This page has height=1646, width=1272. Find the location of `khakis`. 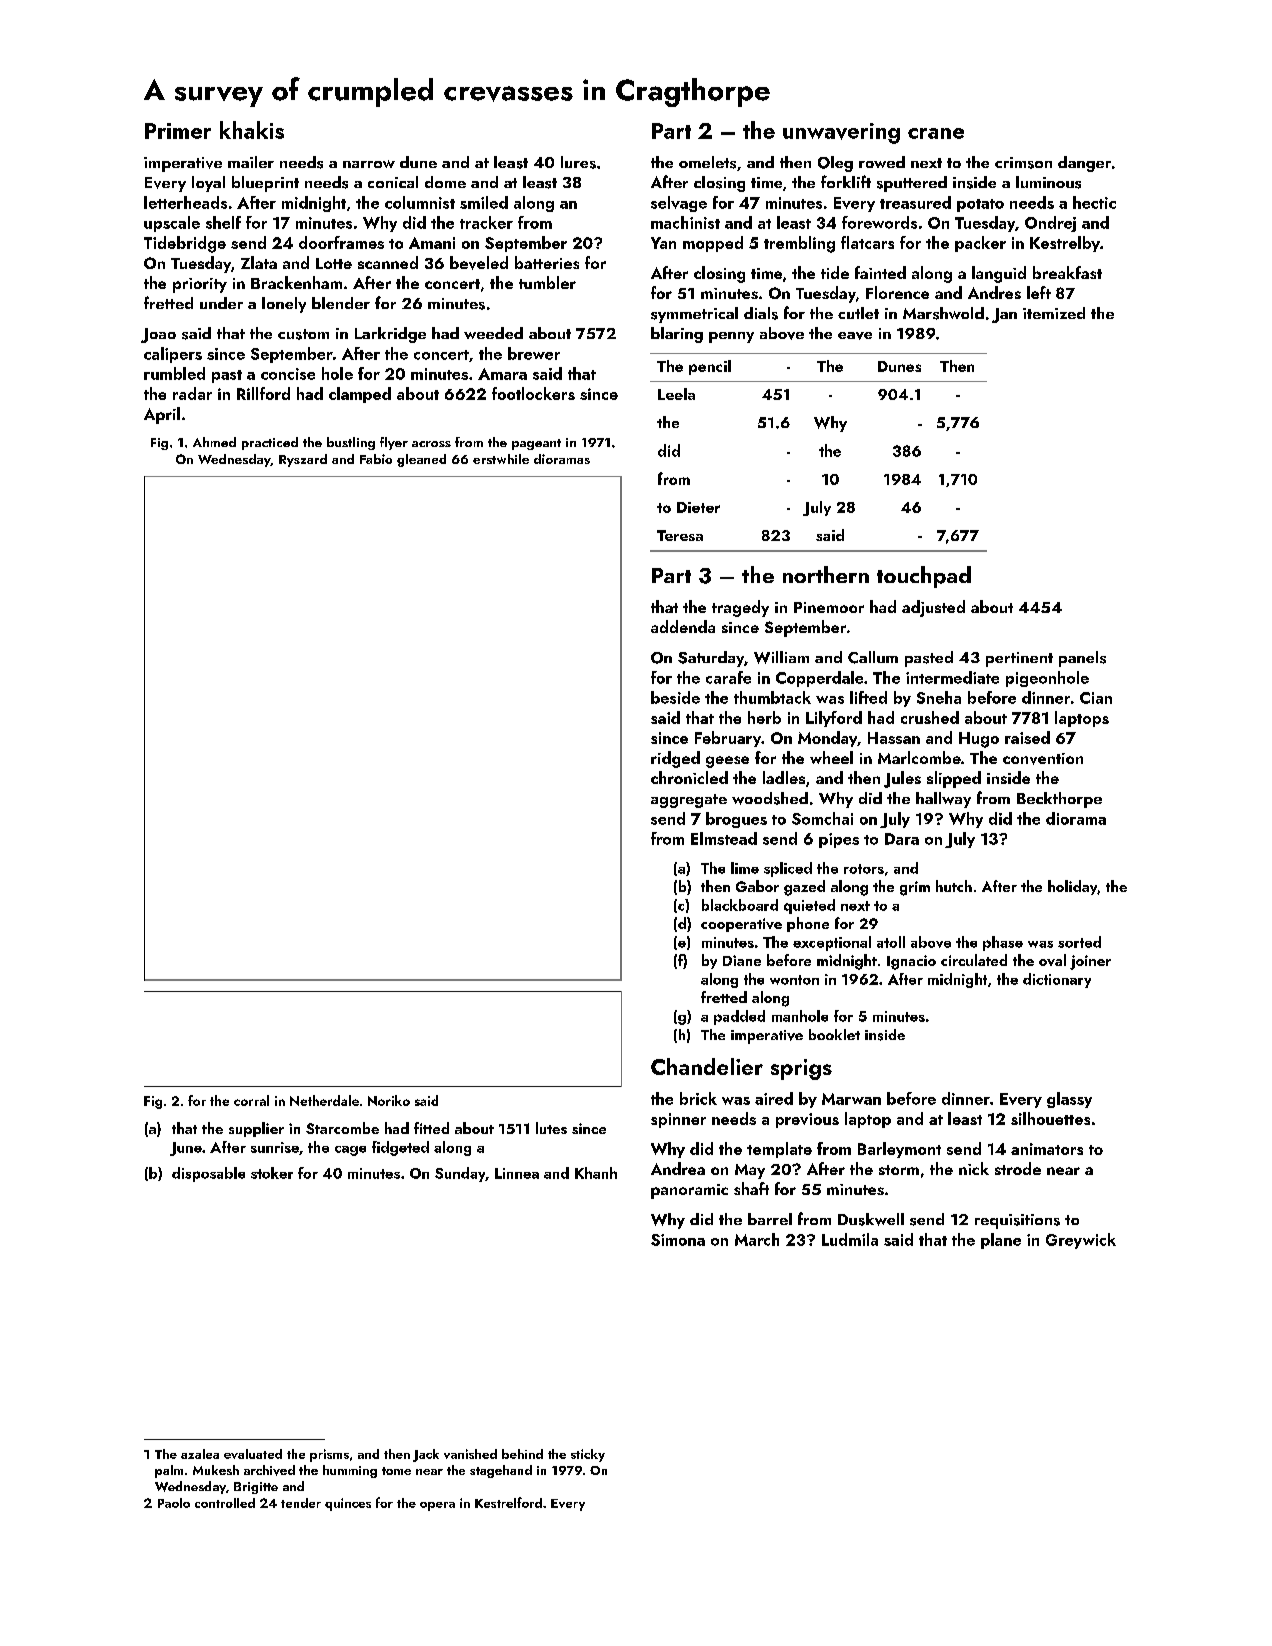

khakis is located at coordinates (252, 130).
